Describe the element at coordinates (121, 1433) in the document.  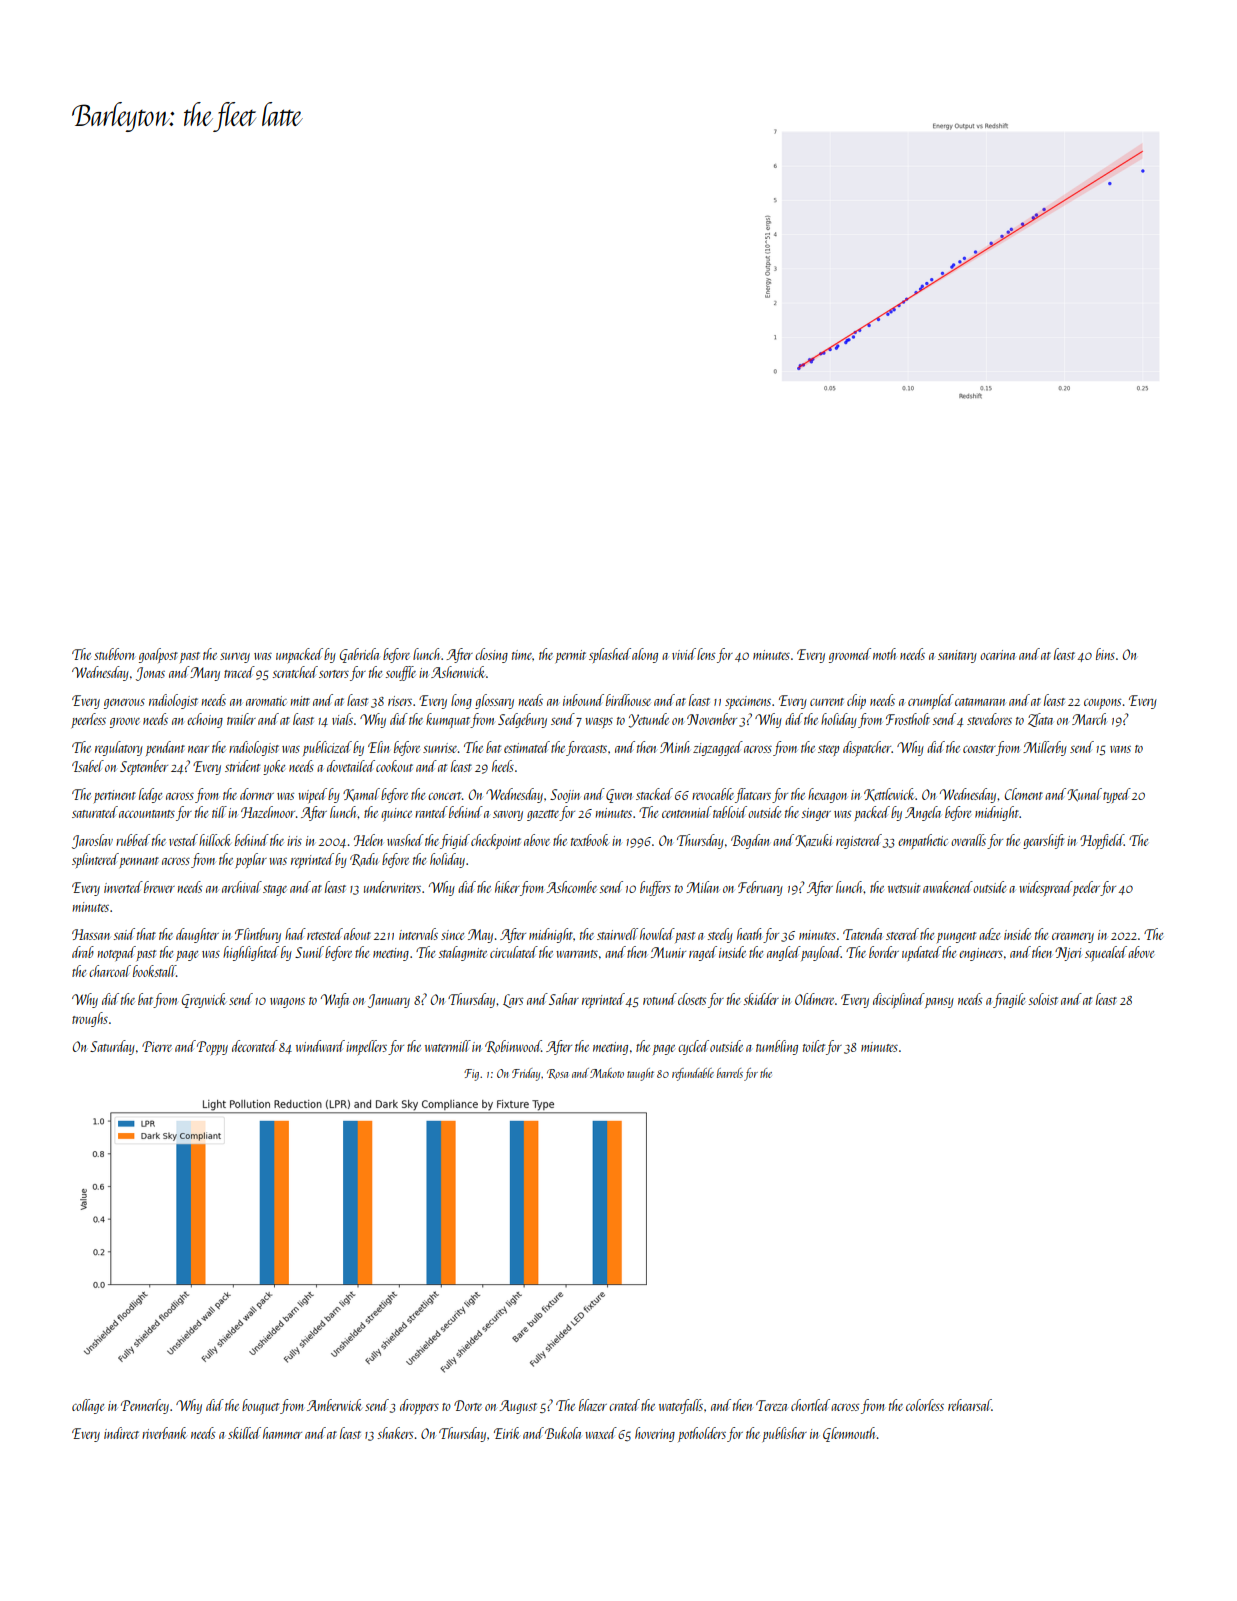
I see `indirect` at that location.
